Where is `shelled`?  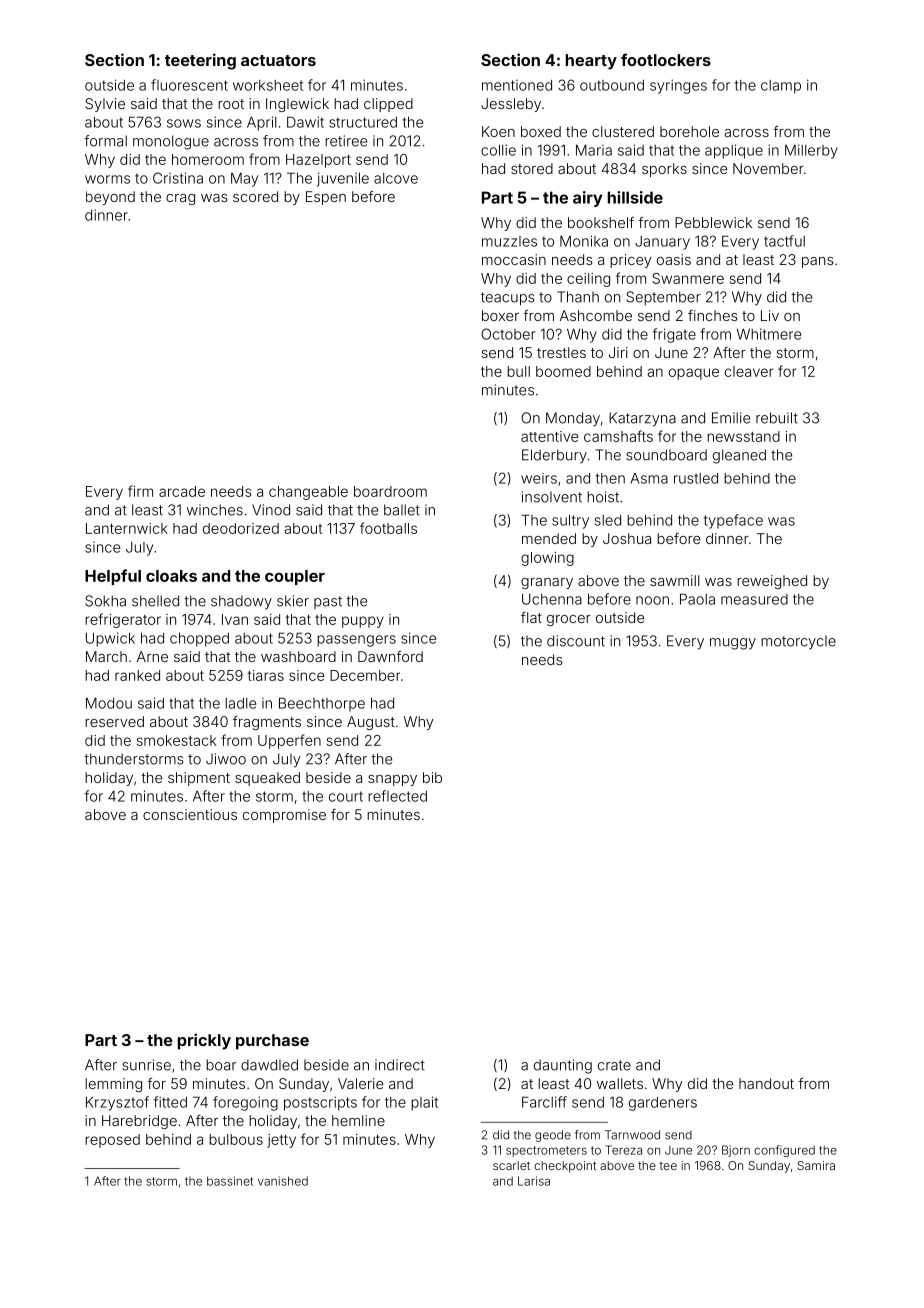
shelled is located at coordinates (155, 601).
